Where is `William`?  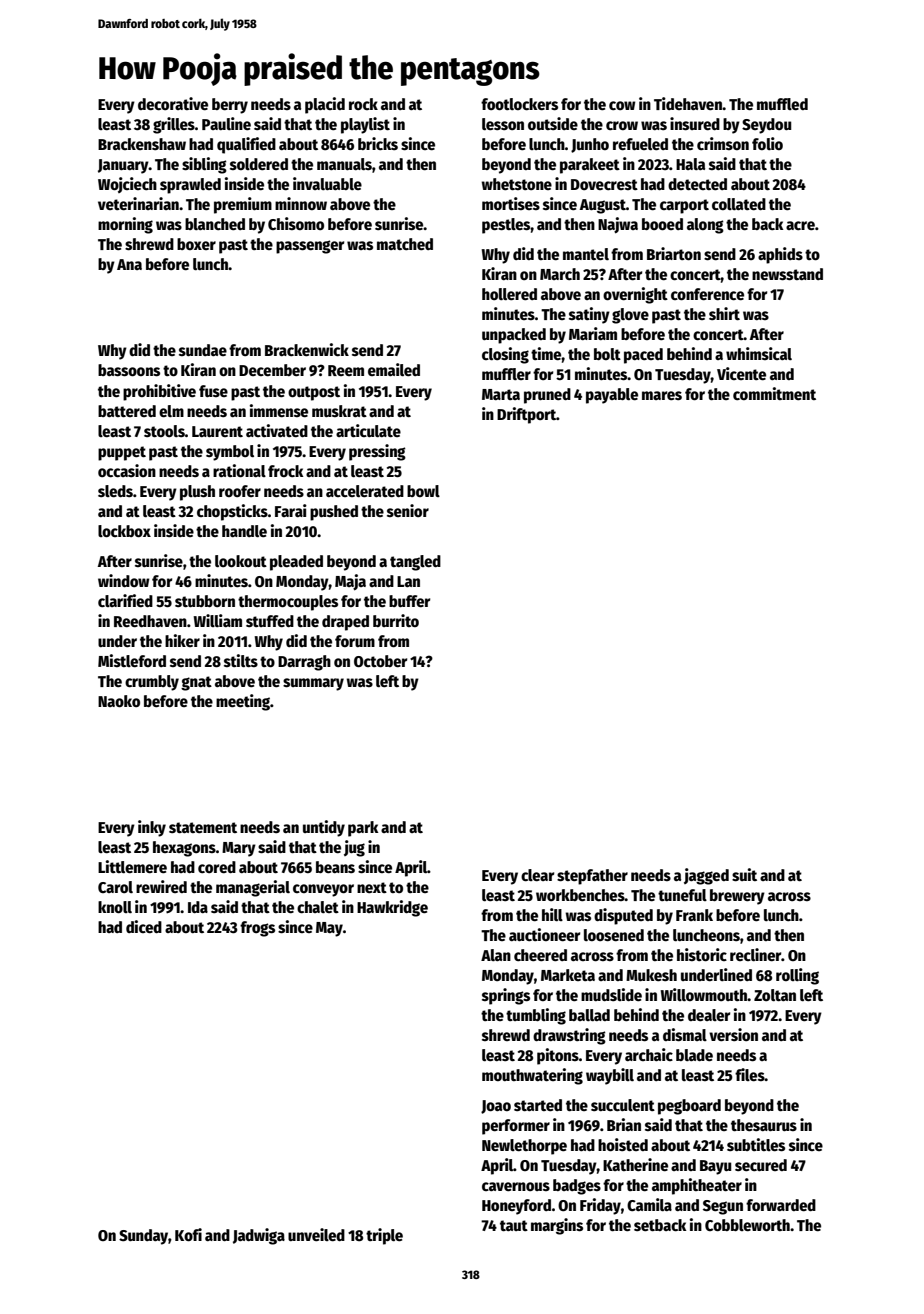 William is located at coordinates (217, 620).
